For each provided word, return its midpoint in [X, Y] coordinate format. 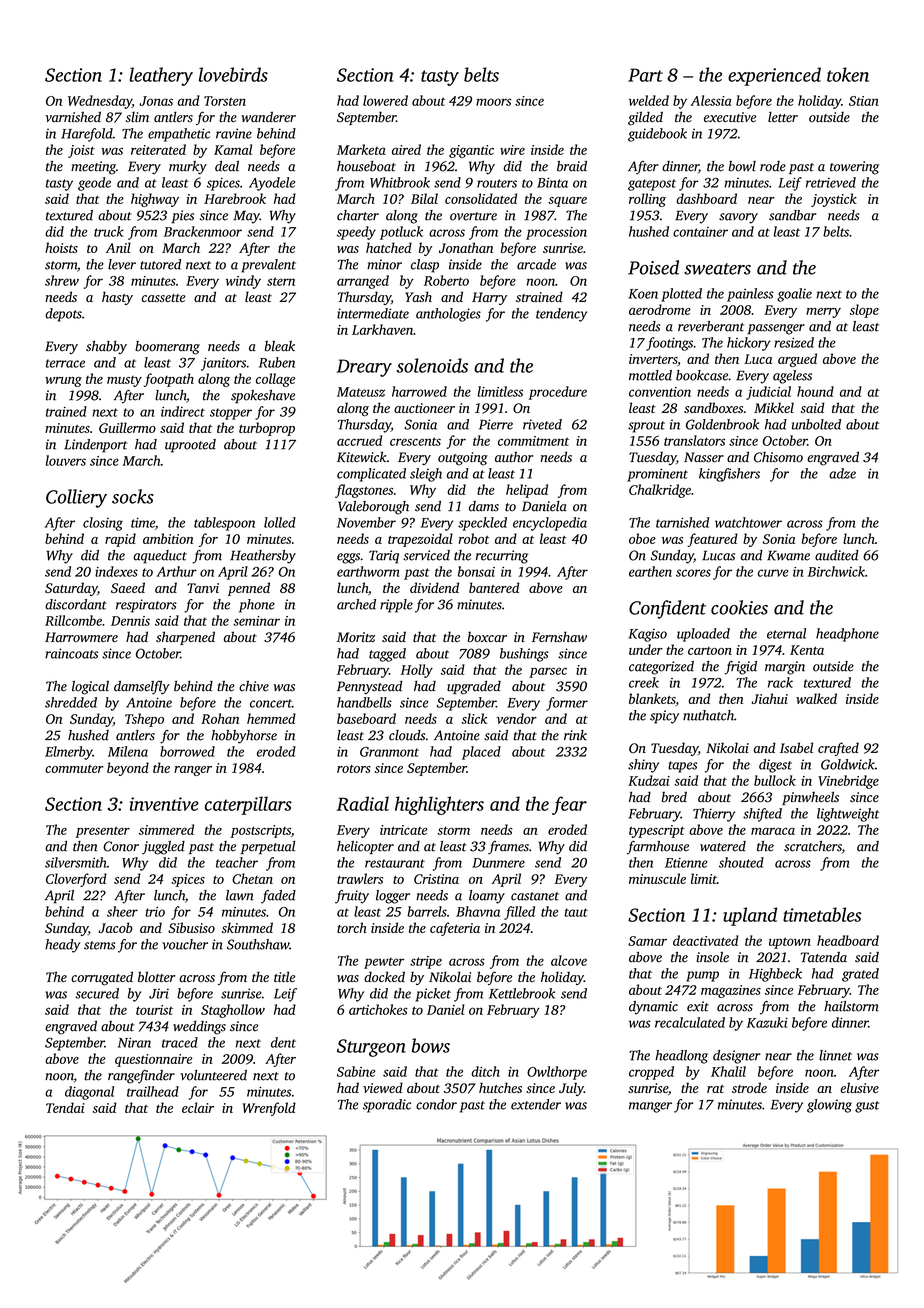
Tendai [65, 1107]
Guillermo [127, 427]
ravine [234, 133]
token [848, 74]
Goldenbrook [722, 424]
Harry [489, 298]
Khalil [728, 1071]
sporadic [387, 1106]
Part [645, 75]
